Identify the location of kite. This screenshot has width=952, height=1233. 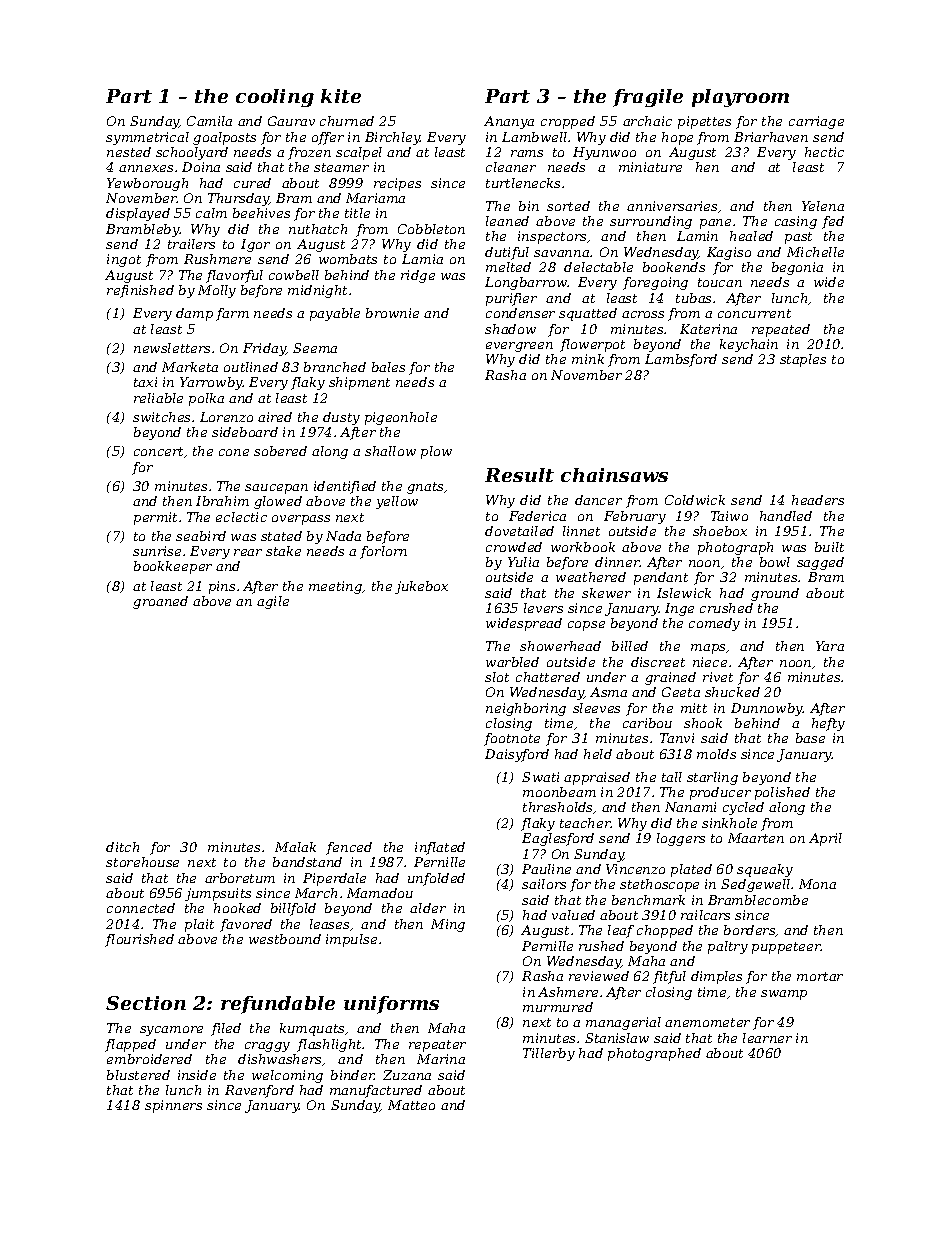
(341, 96).
